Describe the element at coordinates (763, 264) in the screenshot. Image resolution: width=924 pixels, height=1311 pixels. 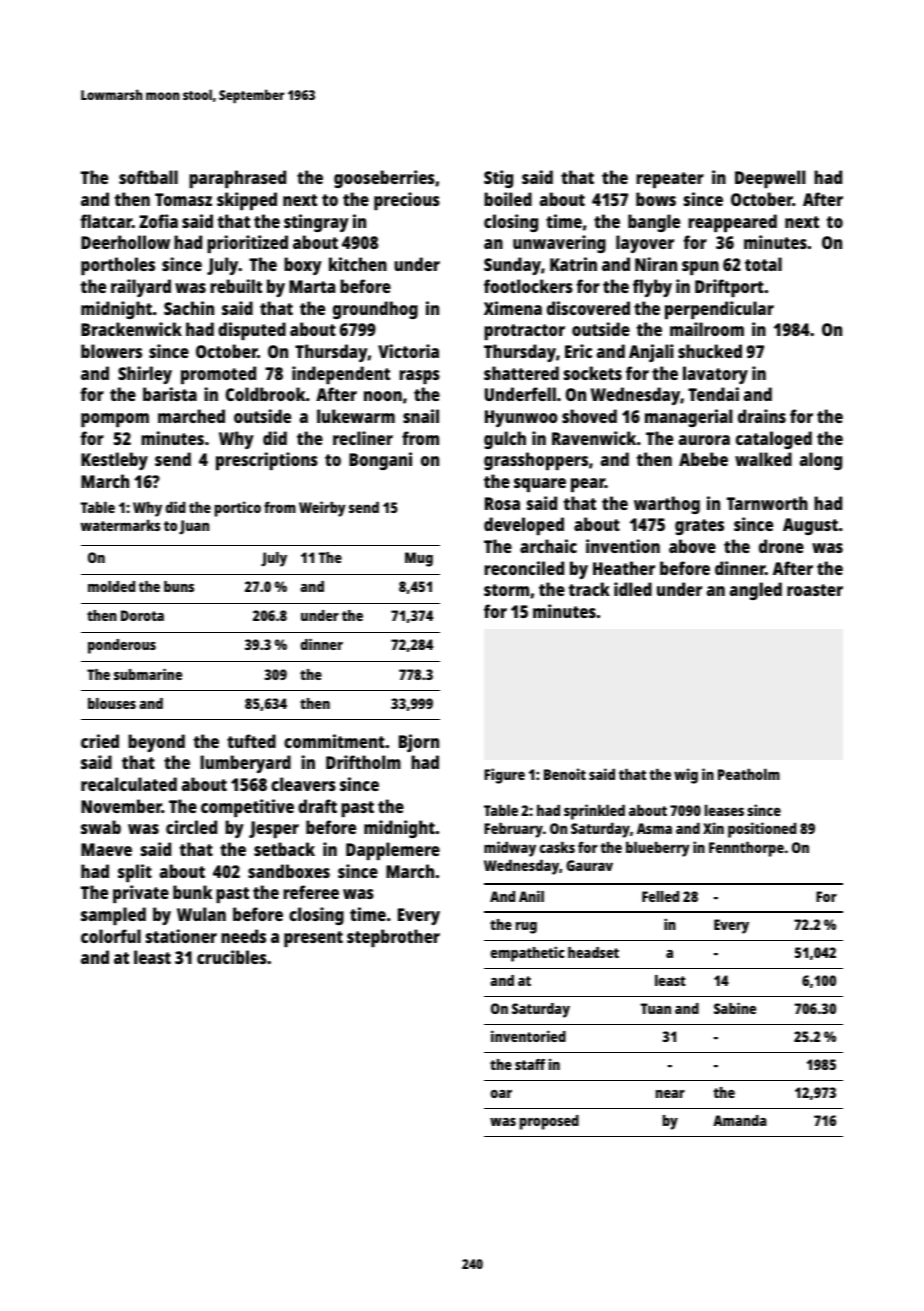
I see `total` at that location.
